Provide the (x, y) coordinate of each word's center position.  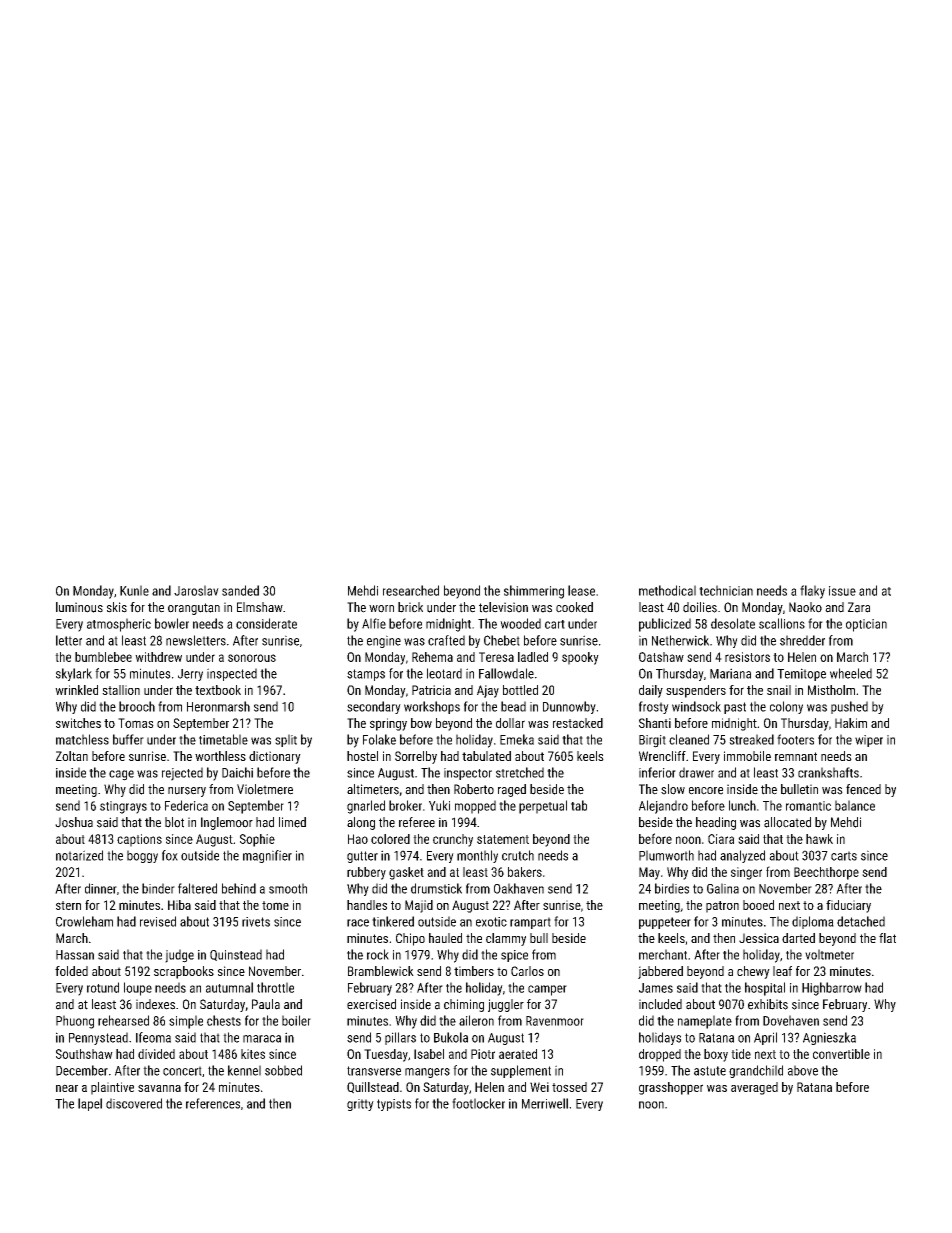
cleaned (689, 739)
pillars (400, 1038)
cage (121, 775)
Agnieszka (829, 1038)
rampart (530, 923)
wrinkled (76, 690)
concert (182, 1071)
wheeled (851, 673)
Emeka (517, 739)
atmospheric (119, 625)
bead (513, 706)
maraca (262, 1039)
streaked (751, 739)
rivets (256, 922)
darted (798, 938)
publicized (665, 625)
